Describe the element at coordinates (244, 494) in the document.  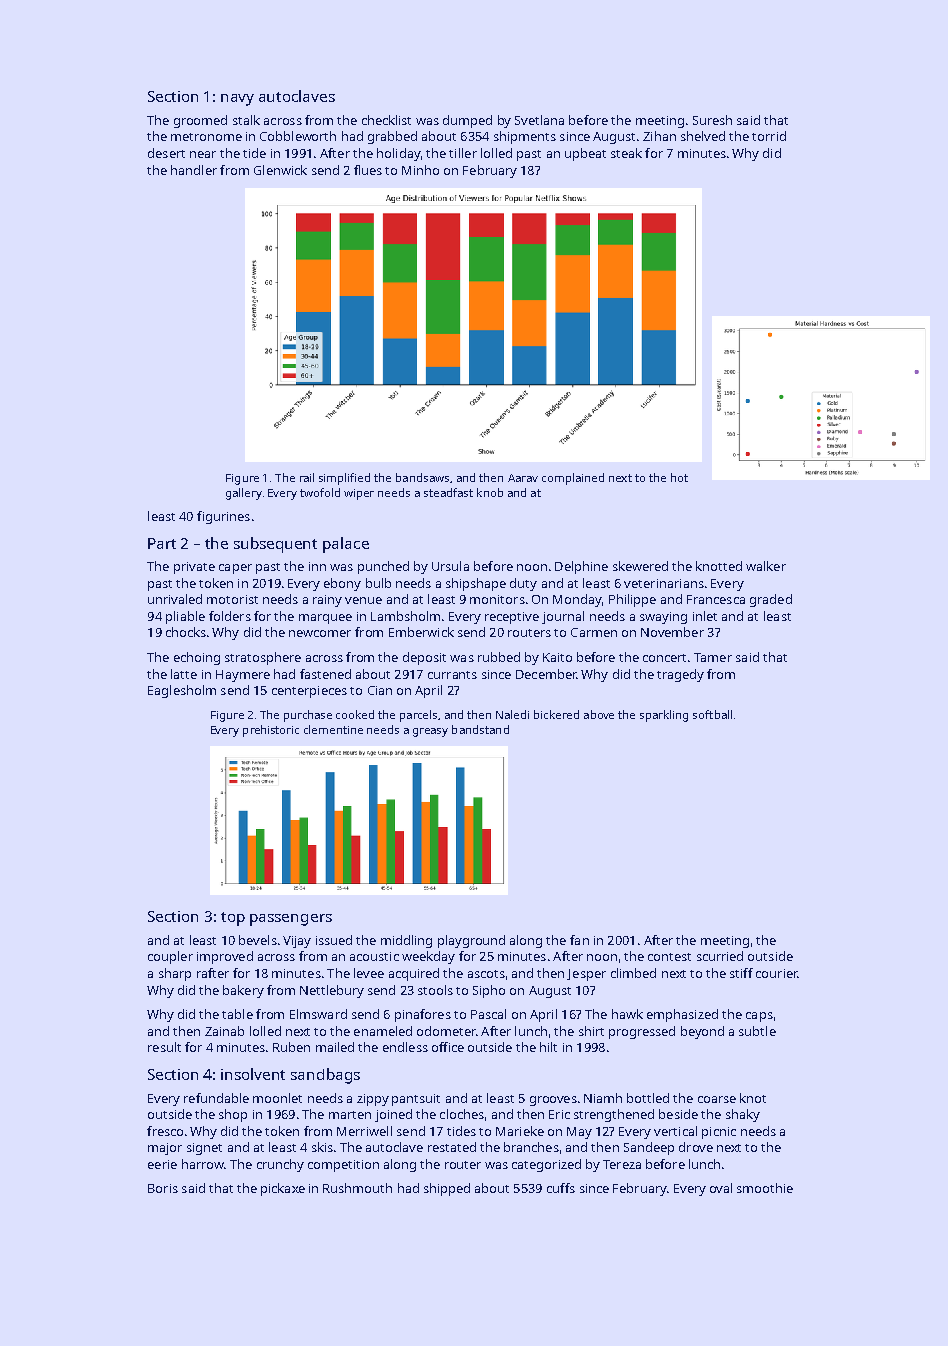
I see `gallery` at that location.
